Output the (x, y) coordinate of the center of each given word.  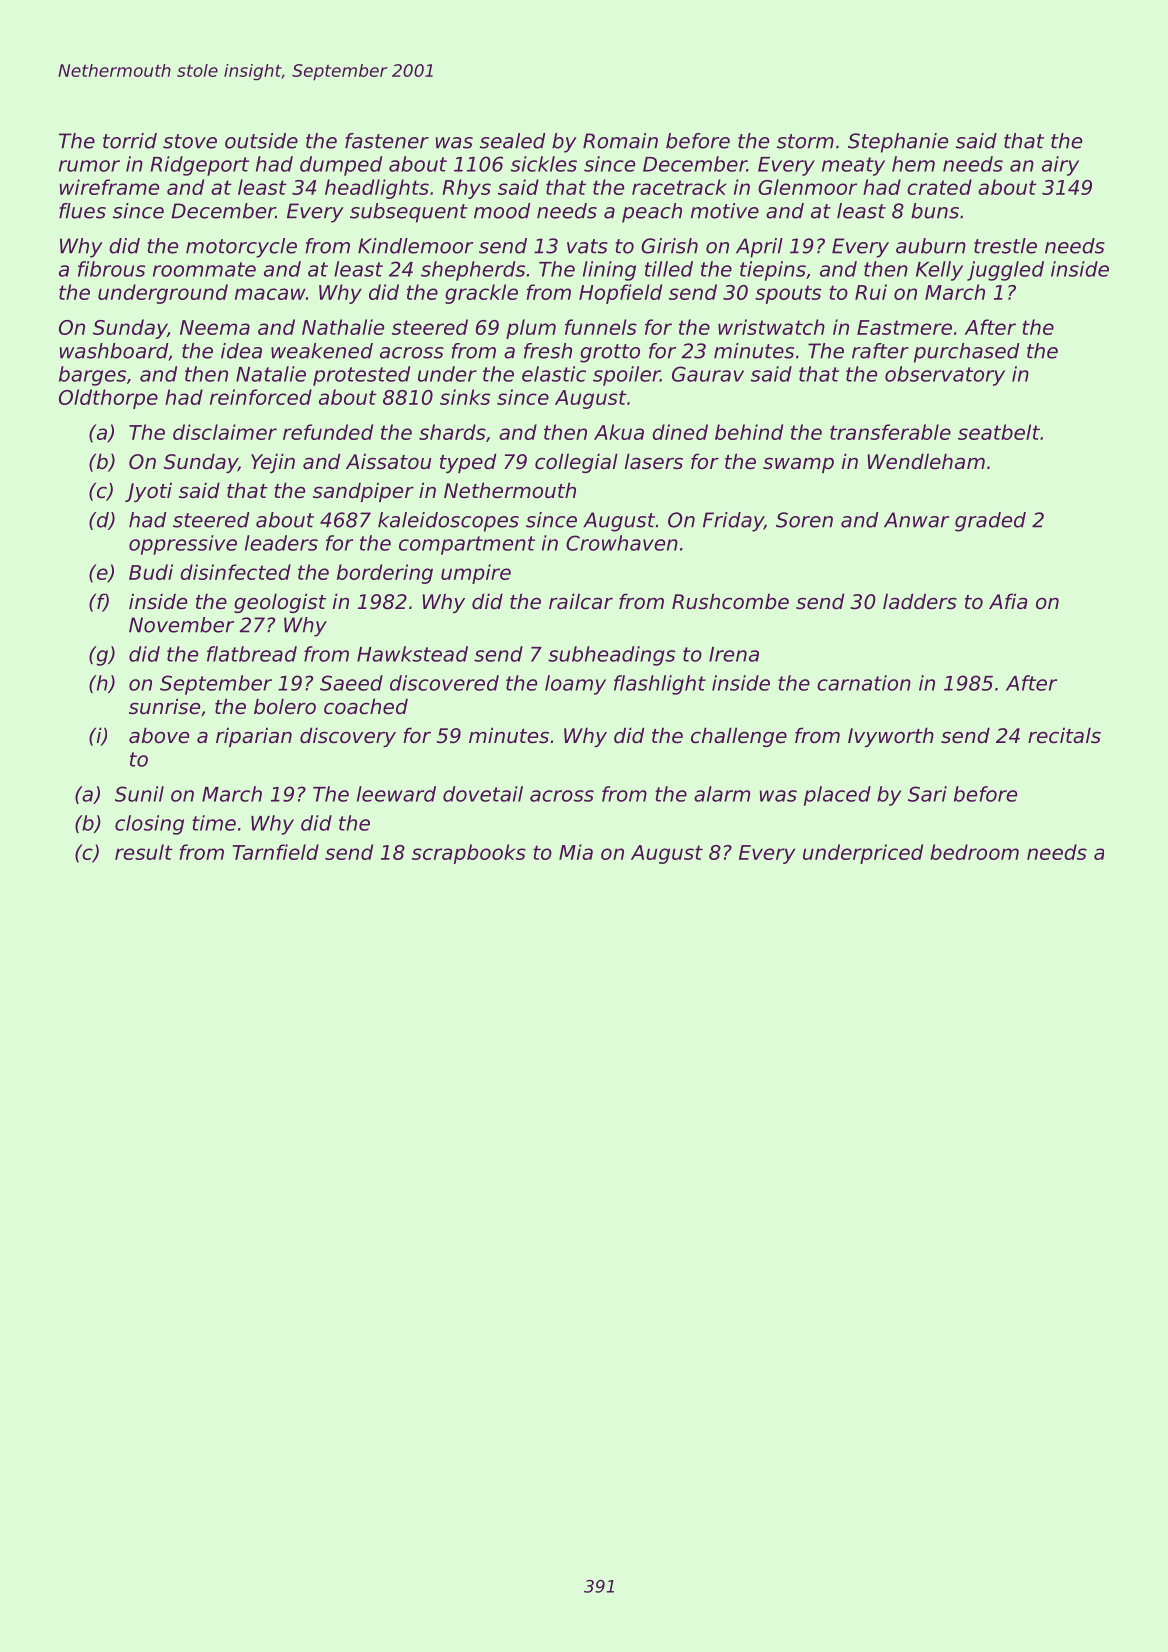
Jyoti (148, 492)
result (144, 852)
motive (725, 211)
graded (990, 522)
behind (749, 432)
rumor (89, 166)
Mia (576, 852)
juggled (1005, 271)
